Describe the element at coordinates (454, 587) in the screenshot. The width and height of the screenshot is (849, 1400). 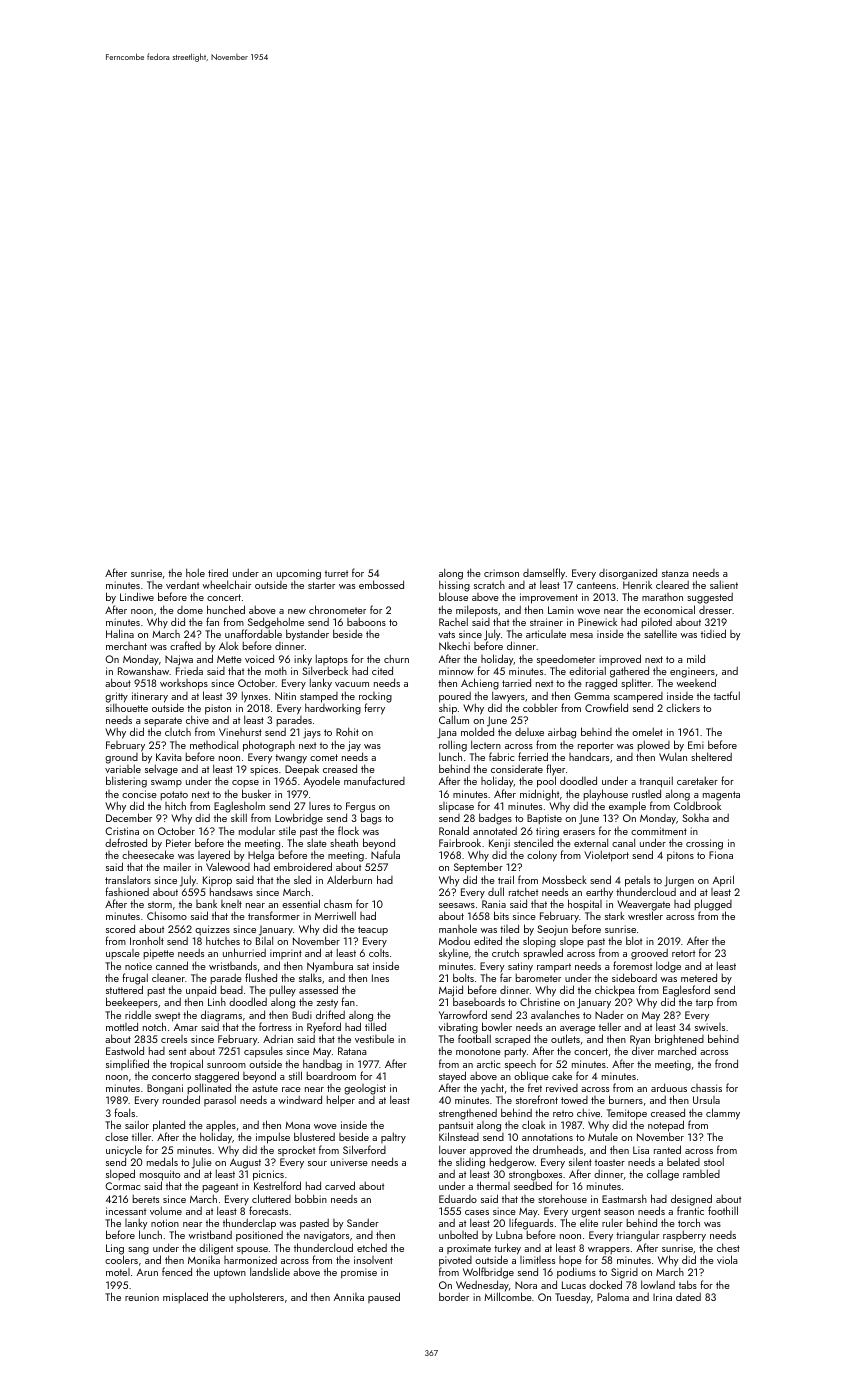
I see `hissing` at that location.
